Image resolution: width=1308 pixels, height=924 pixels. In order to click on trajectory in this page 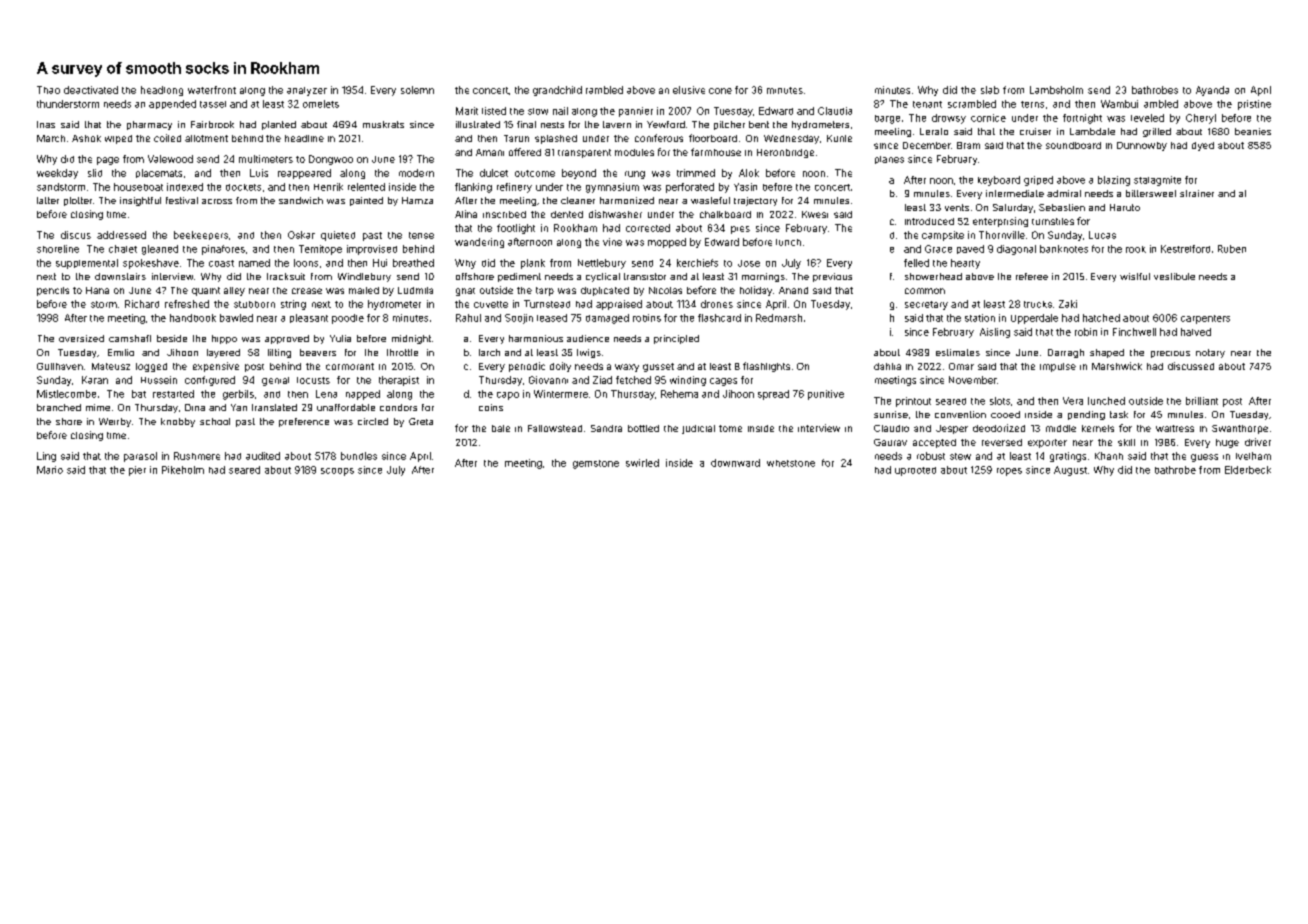, I will do `click(755, 201)`.
